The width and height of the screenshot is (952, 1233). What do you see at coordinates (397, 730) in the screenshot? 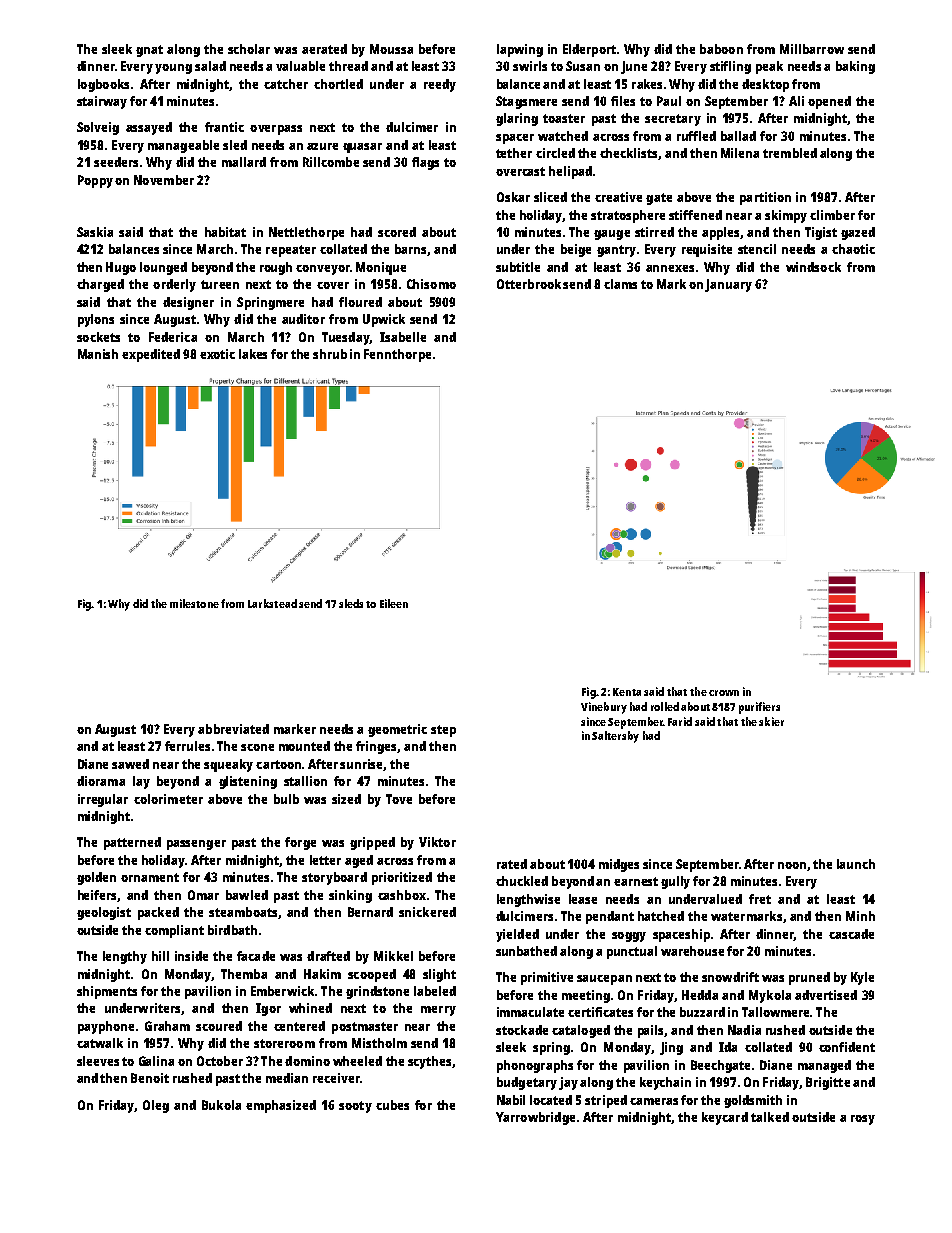
I see `geometric` at bounding box center [397, 730].
